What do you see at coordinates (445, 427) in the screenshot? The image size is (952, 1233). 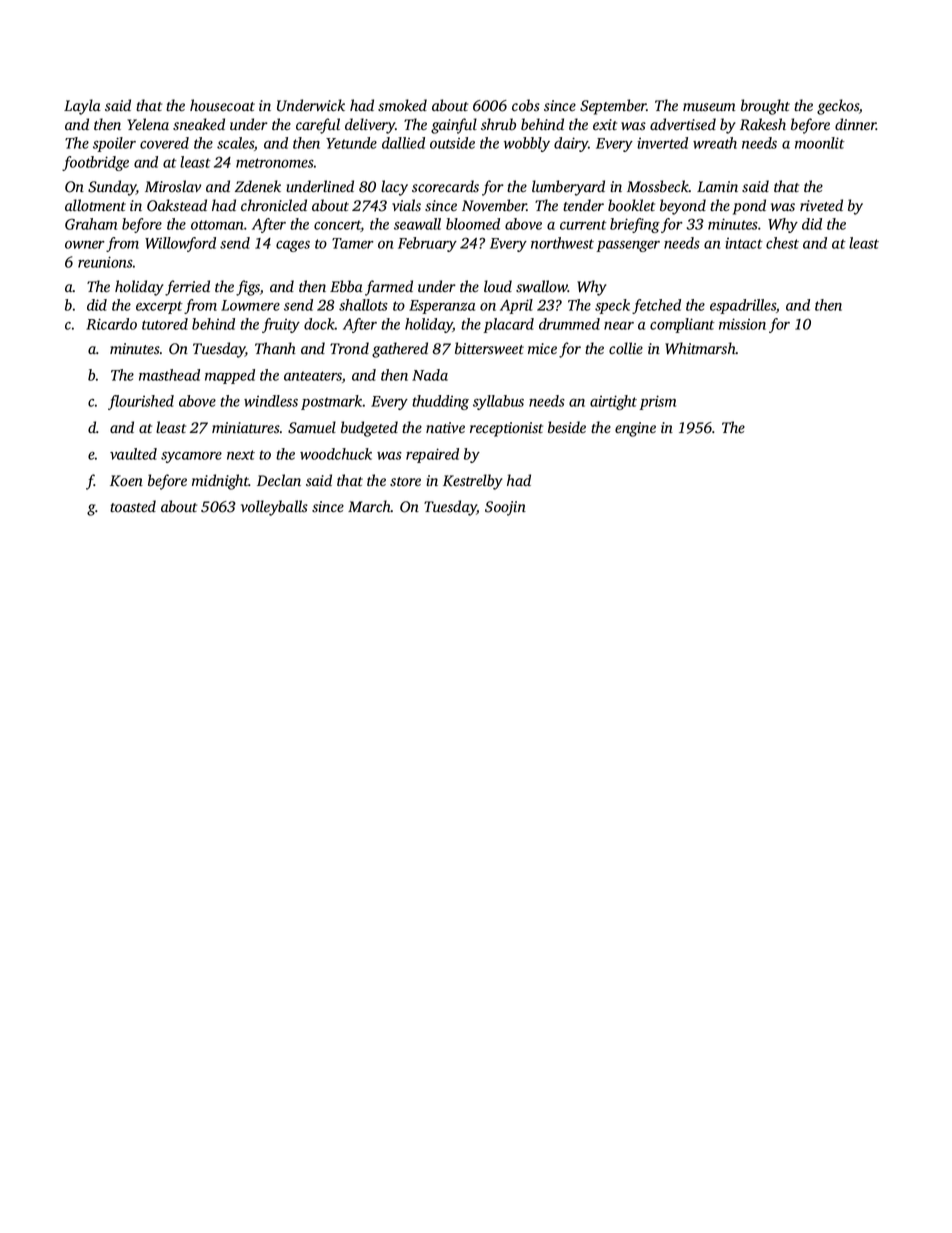 I see `native` at bounding box center [445, 427].
